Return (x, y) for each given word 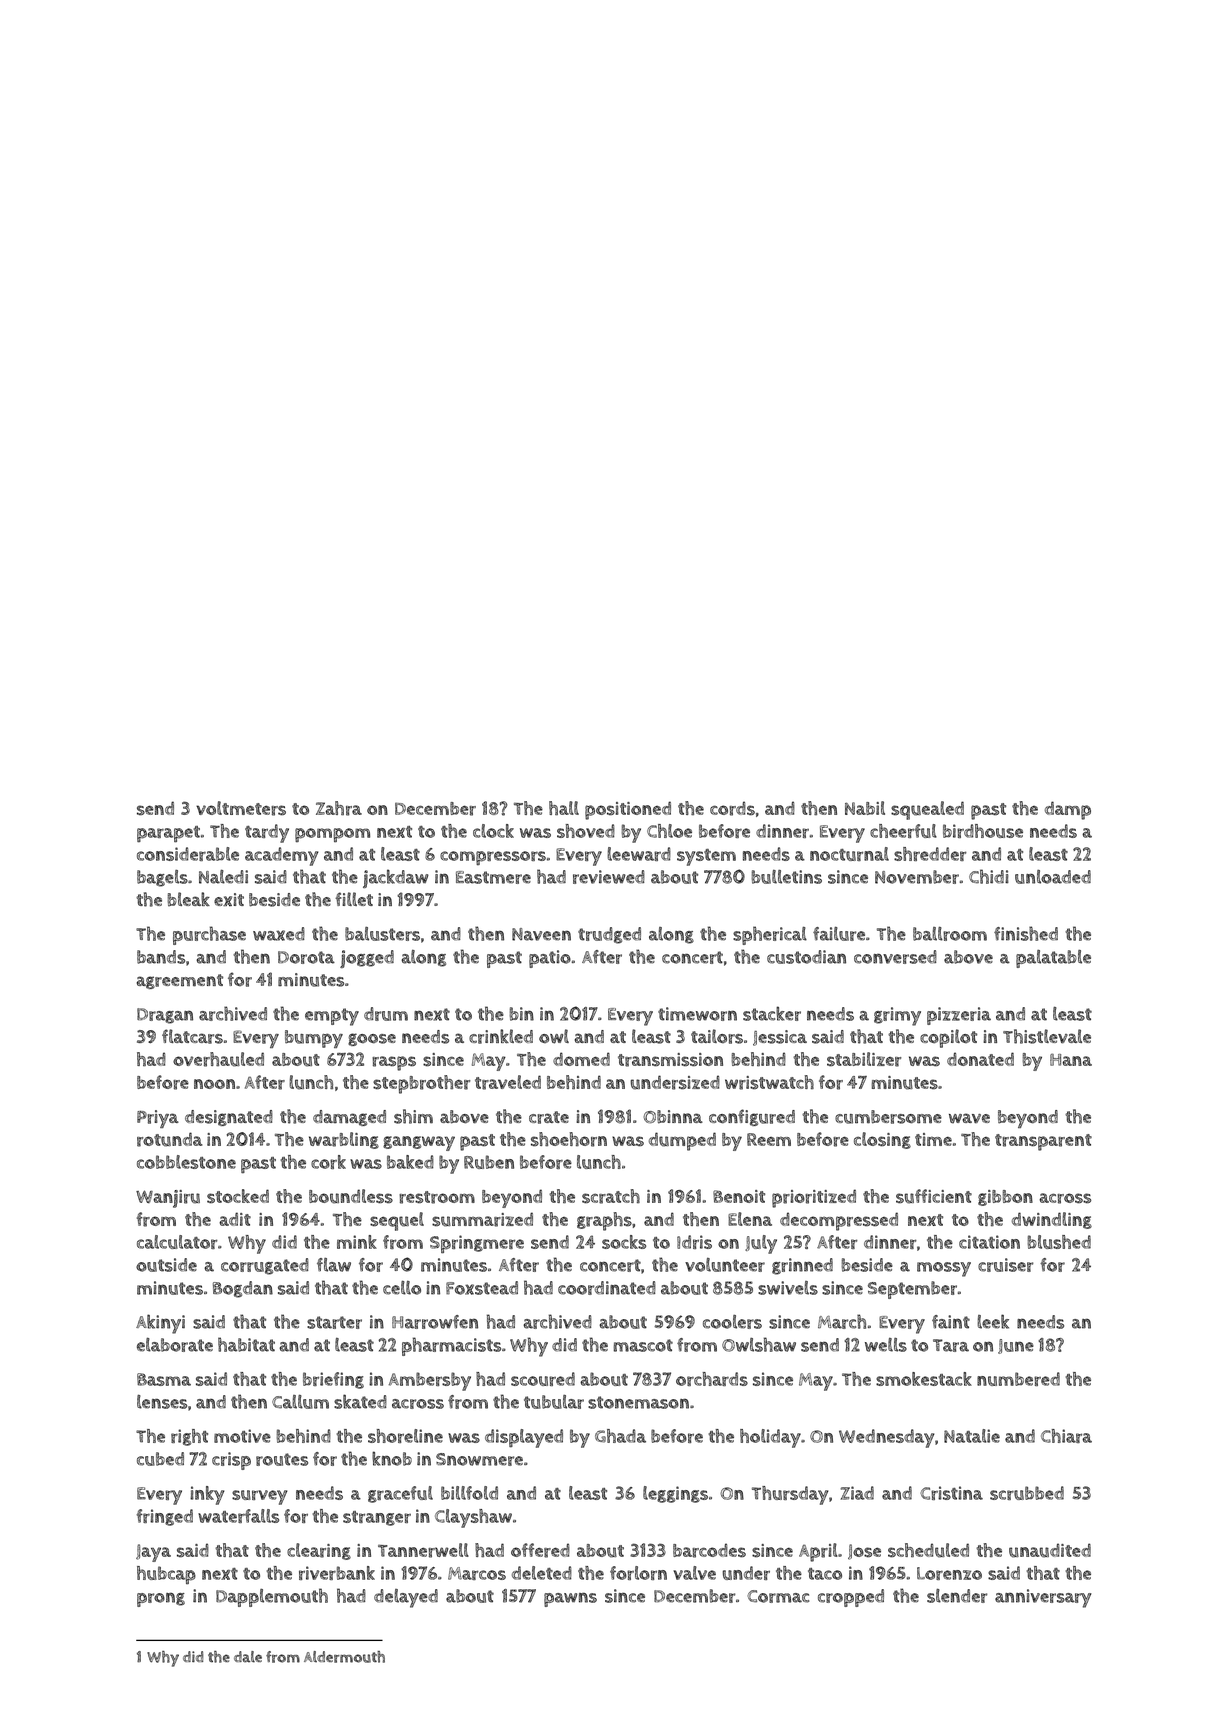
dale (248, 1657)
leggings (675, 1494)
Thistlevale (1047, 1036)
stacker (772, 1013)
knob (392, 1458)
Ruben (489, 1162)
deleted (542, 1573)
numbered (1018, 1379)
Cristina (951, 1493)
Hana (1071, 1060)
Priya (158, 1119)
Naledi (223, 877)
